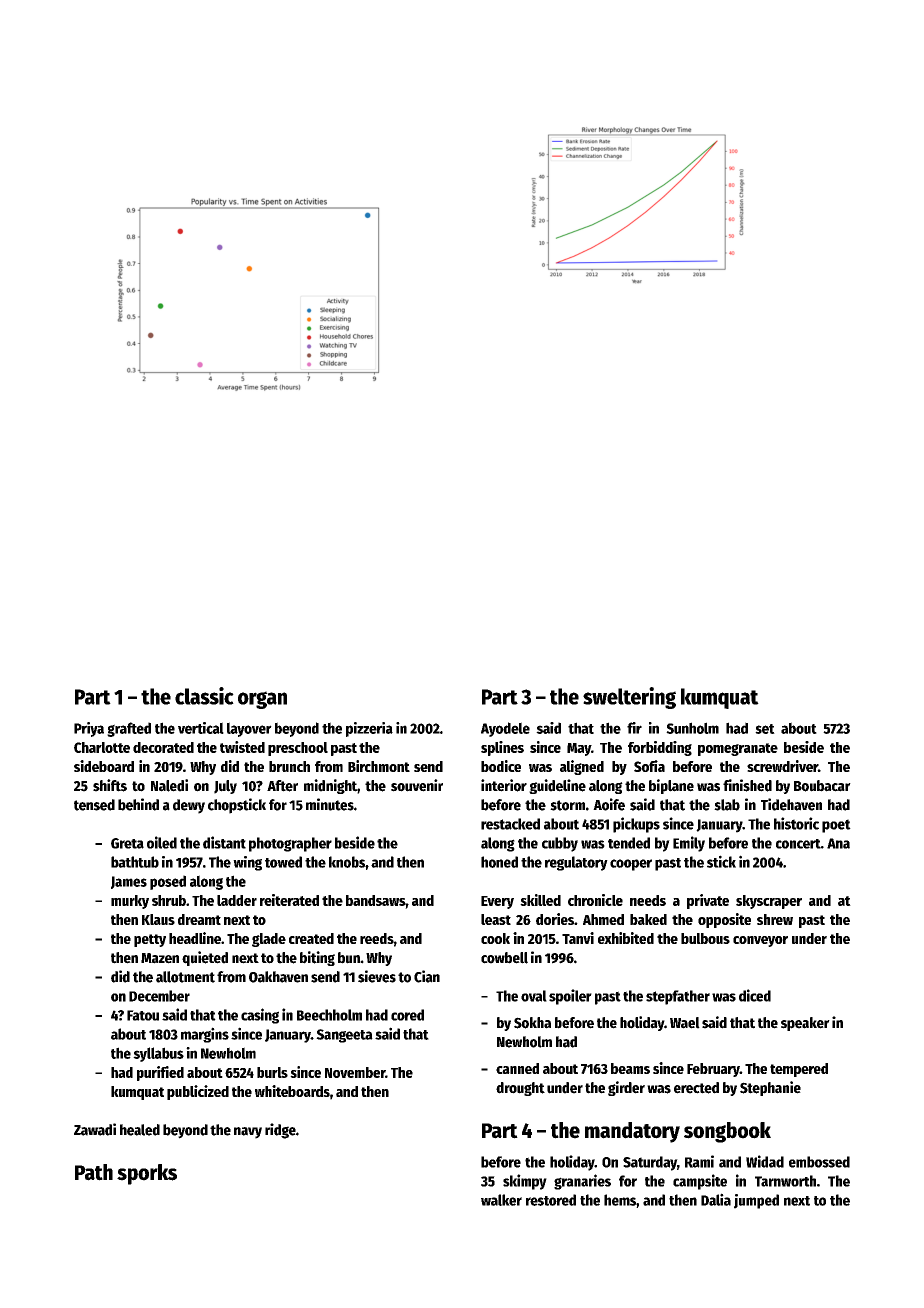 This screenshot has width=924, height=1308. What do you see at coordinates (95, 1129) in the screenshot?
I see `Zawadi` at bounding box center [95, 1129].
